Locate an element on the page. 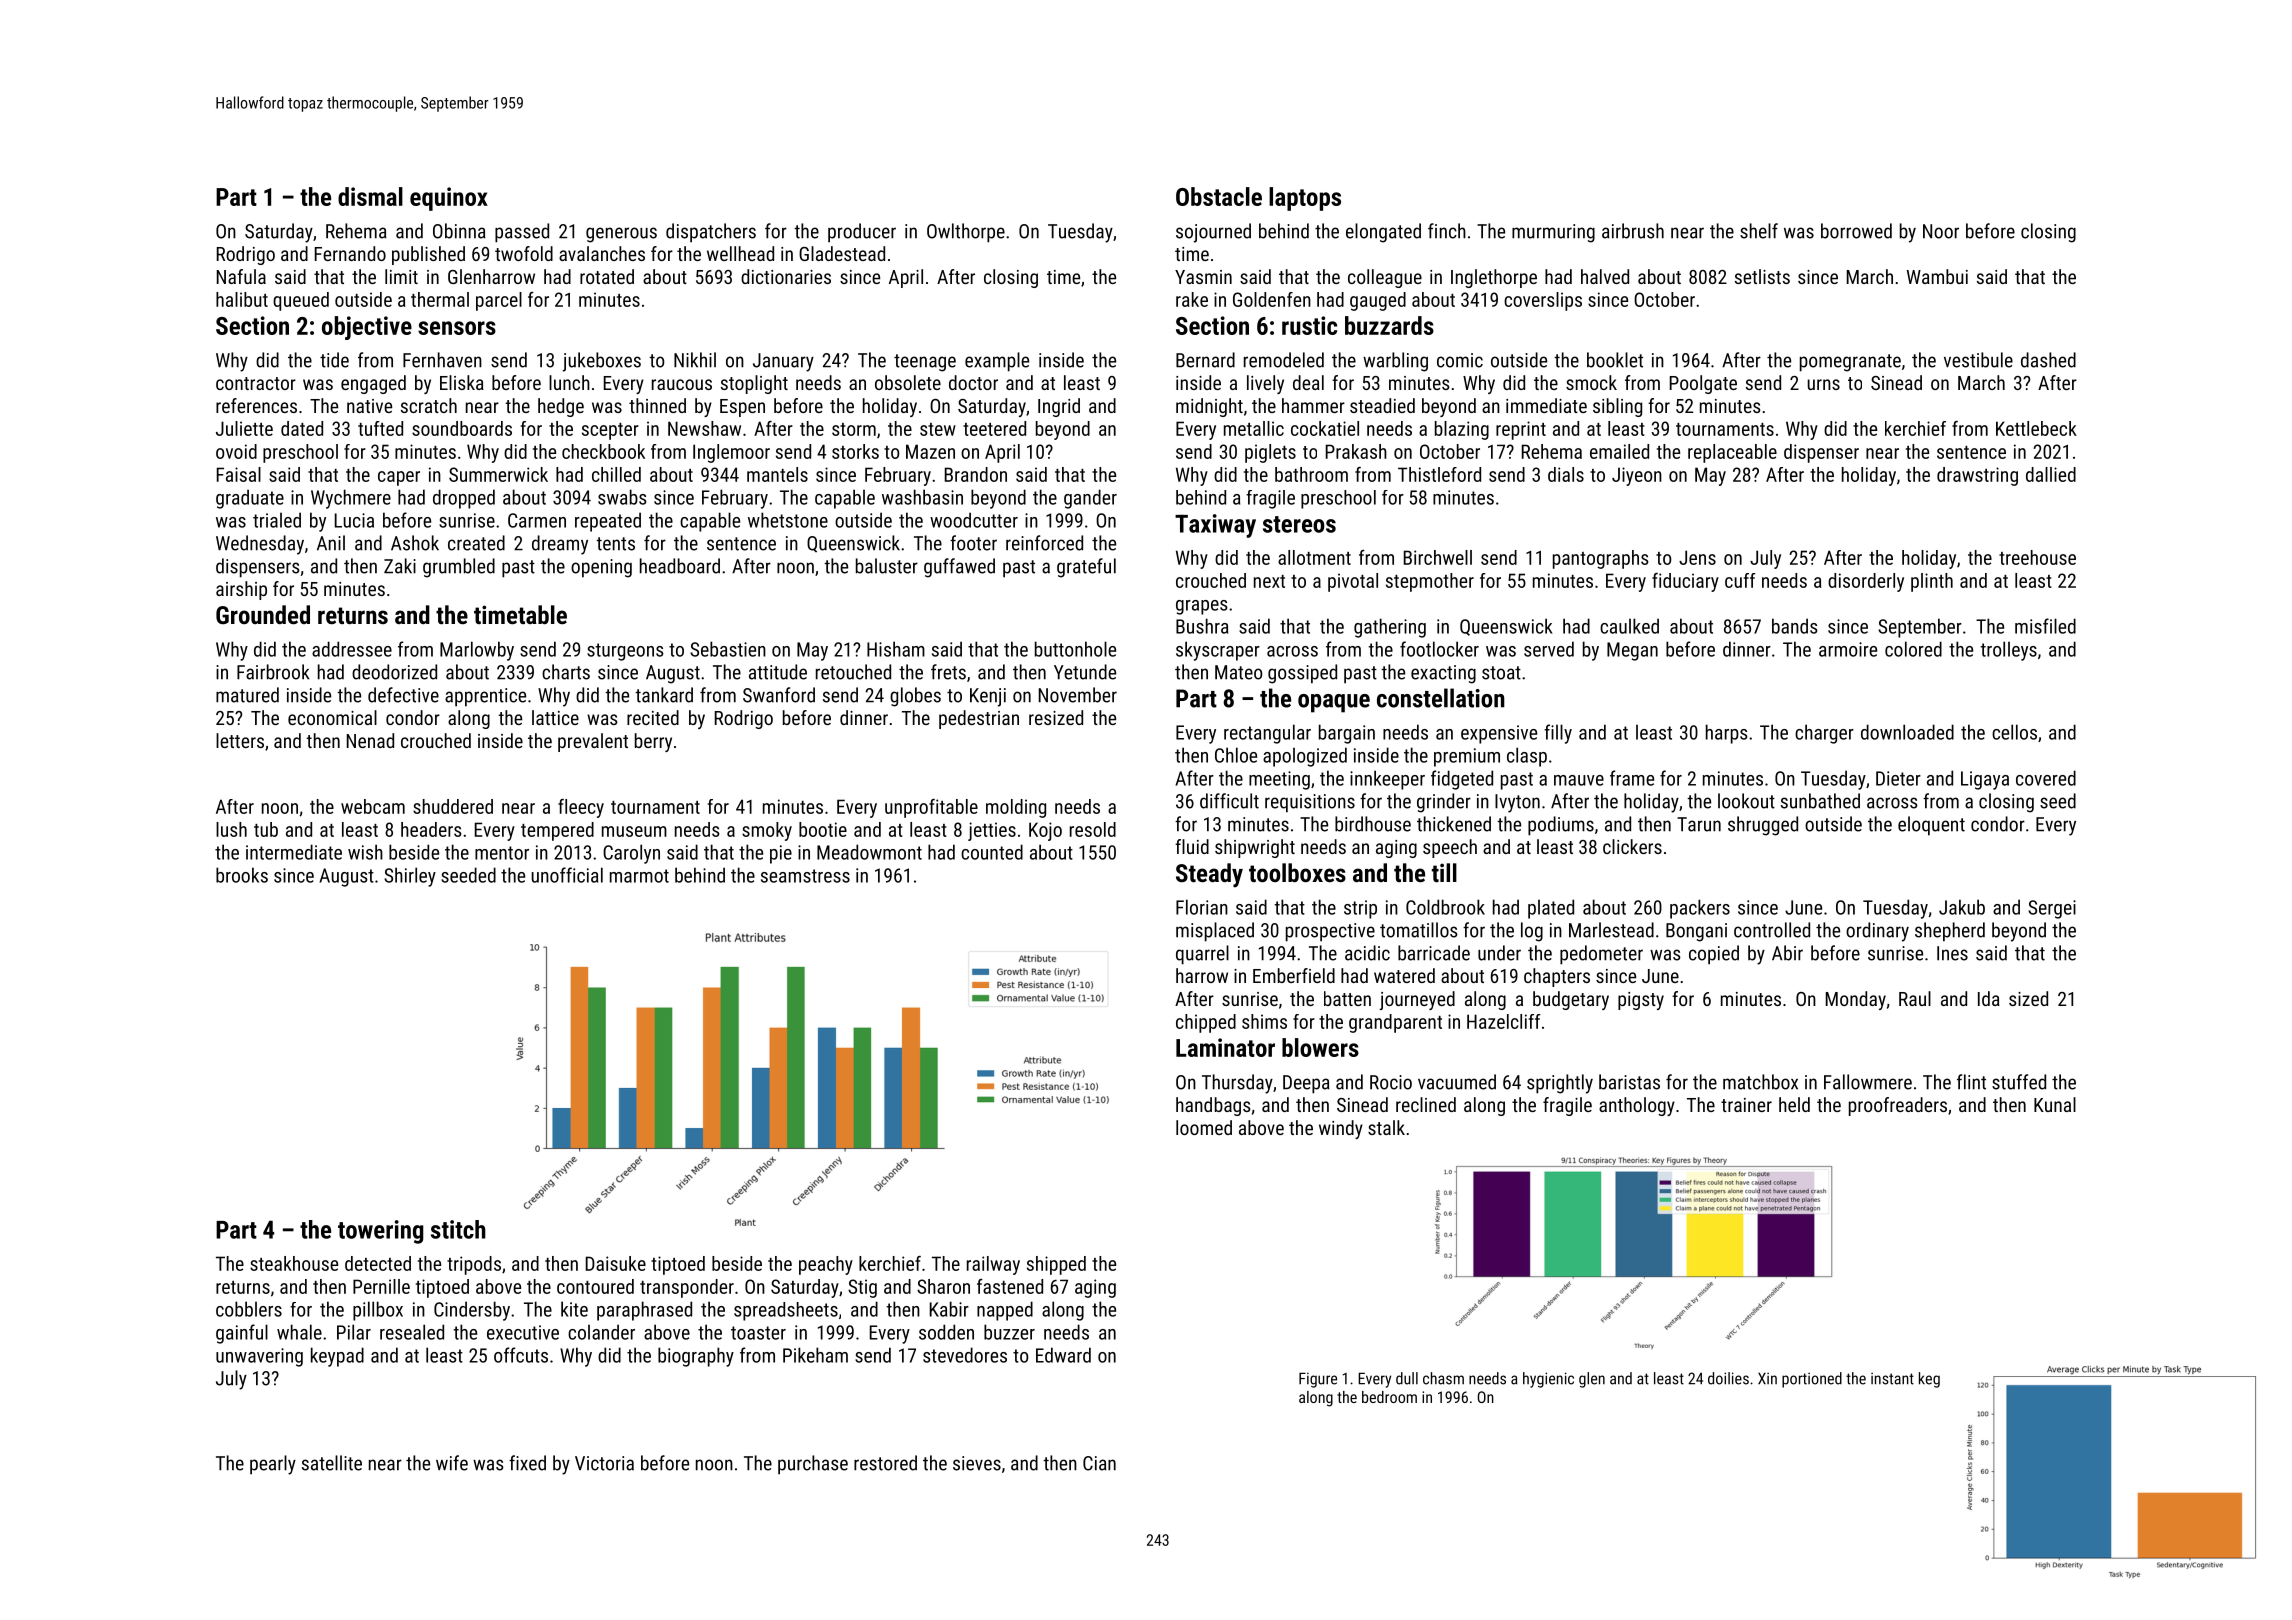 This image has width=2292, height=1620. Fallowmere is located at coordinates (1868, 1082).
